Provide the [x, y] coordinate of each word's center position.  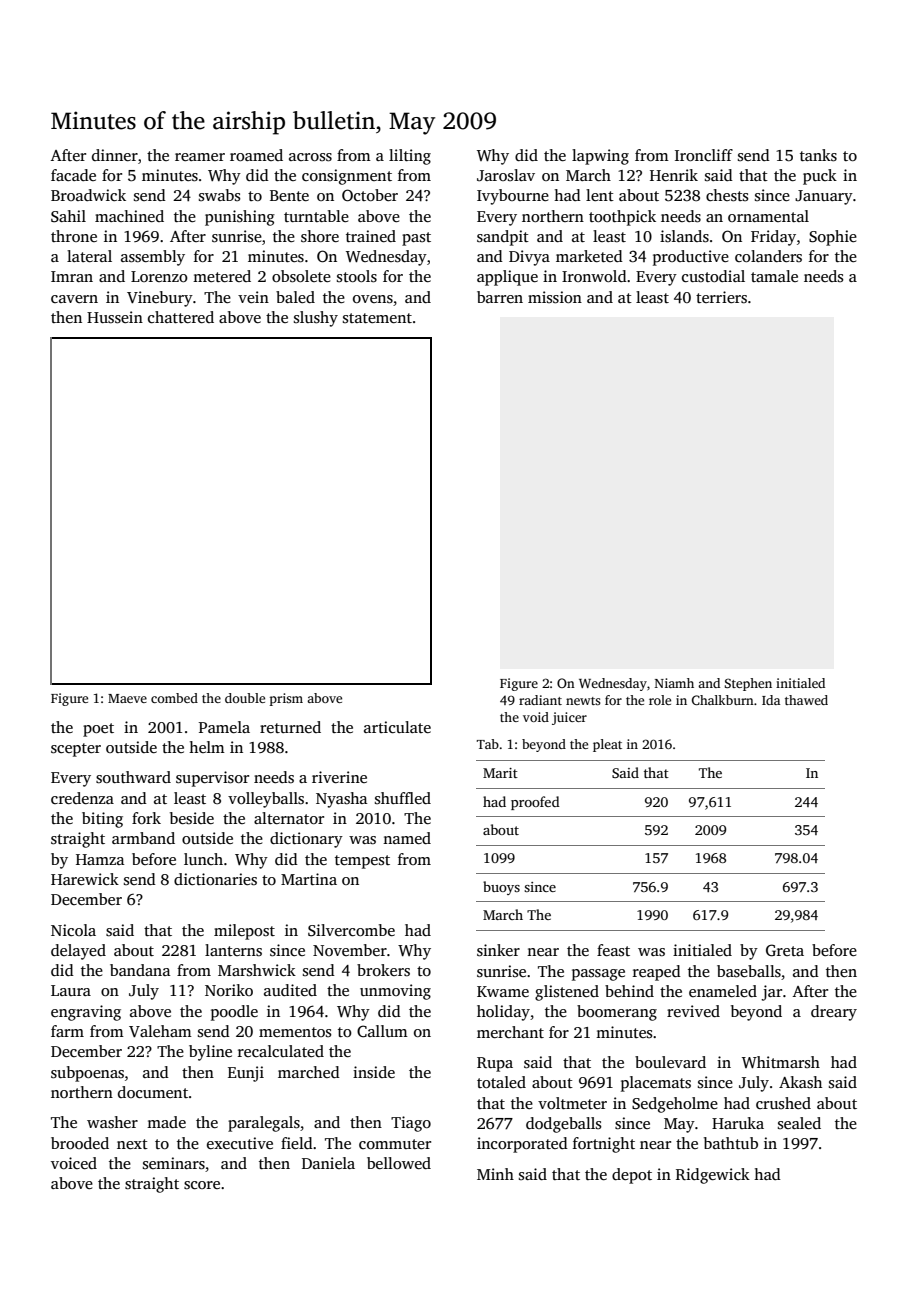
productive [691, 258]
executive [240, 1143]
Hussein [115, 317]
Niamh [674, 683]
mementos [295, 1032]
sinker [498, 950]
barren [500, 297]
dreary [834, 1013]
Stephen [748, 684]
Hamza [100, 859]
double [245, 698]
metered [222, 276]
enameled [723, 991]
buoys [501, 888]
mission [555, 297]
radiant [540, 700]
